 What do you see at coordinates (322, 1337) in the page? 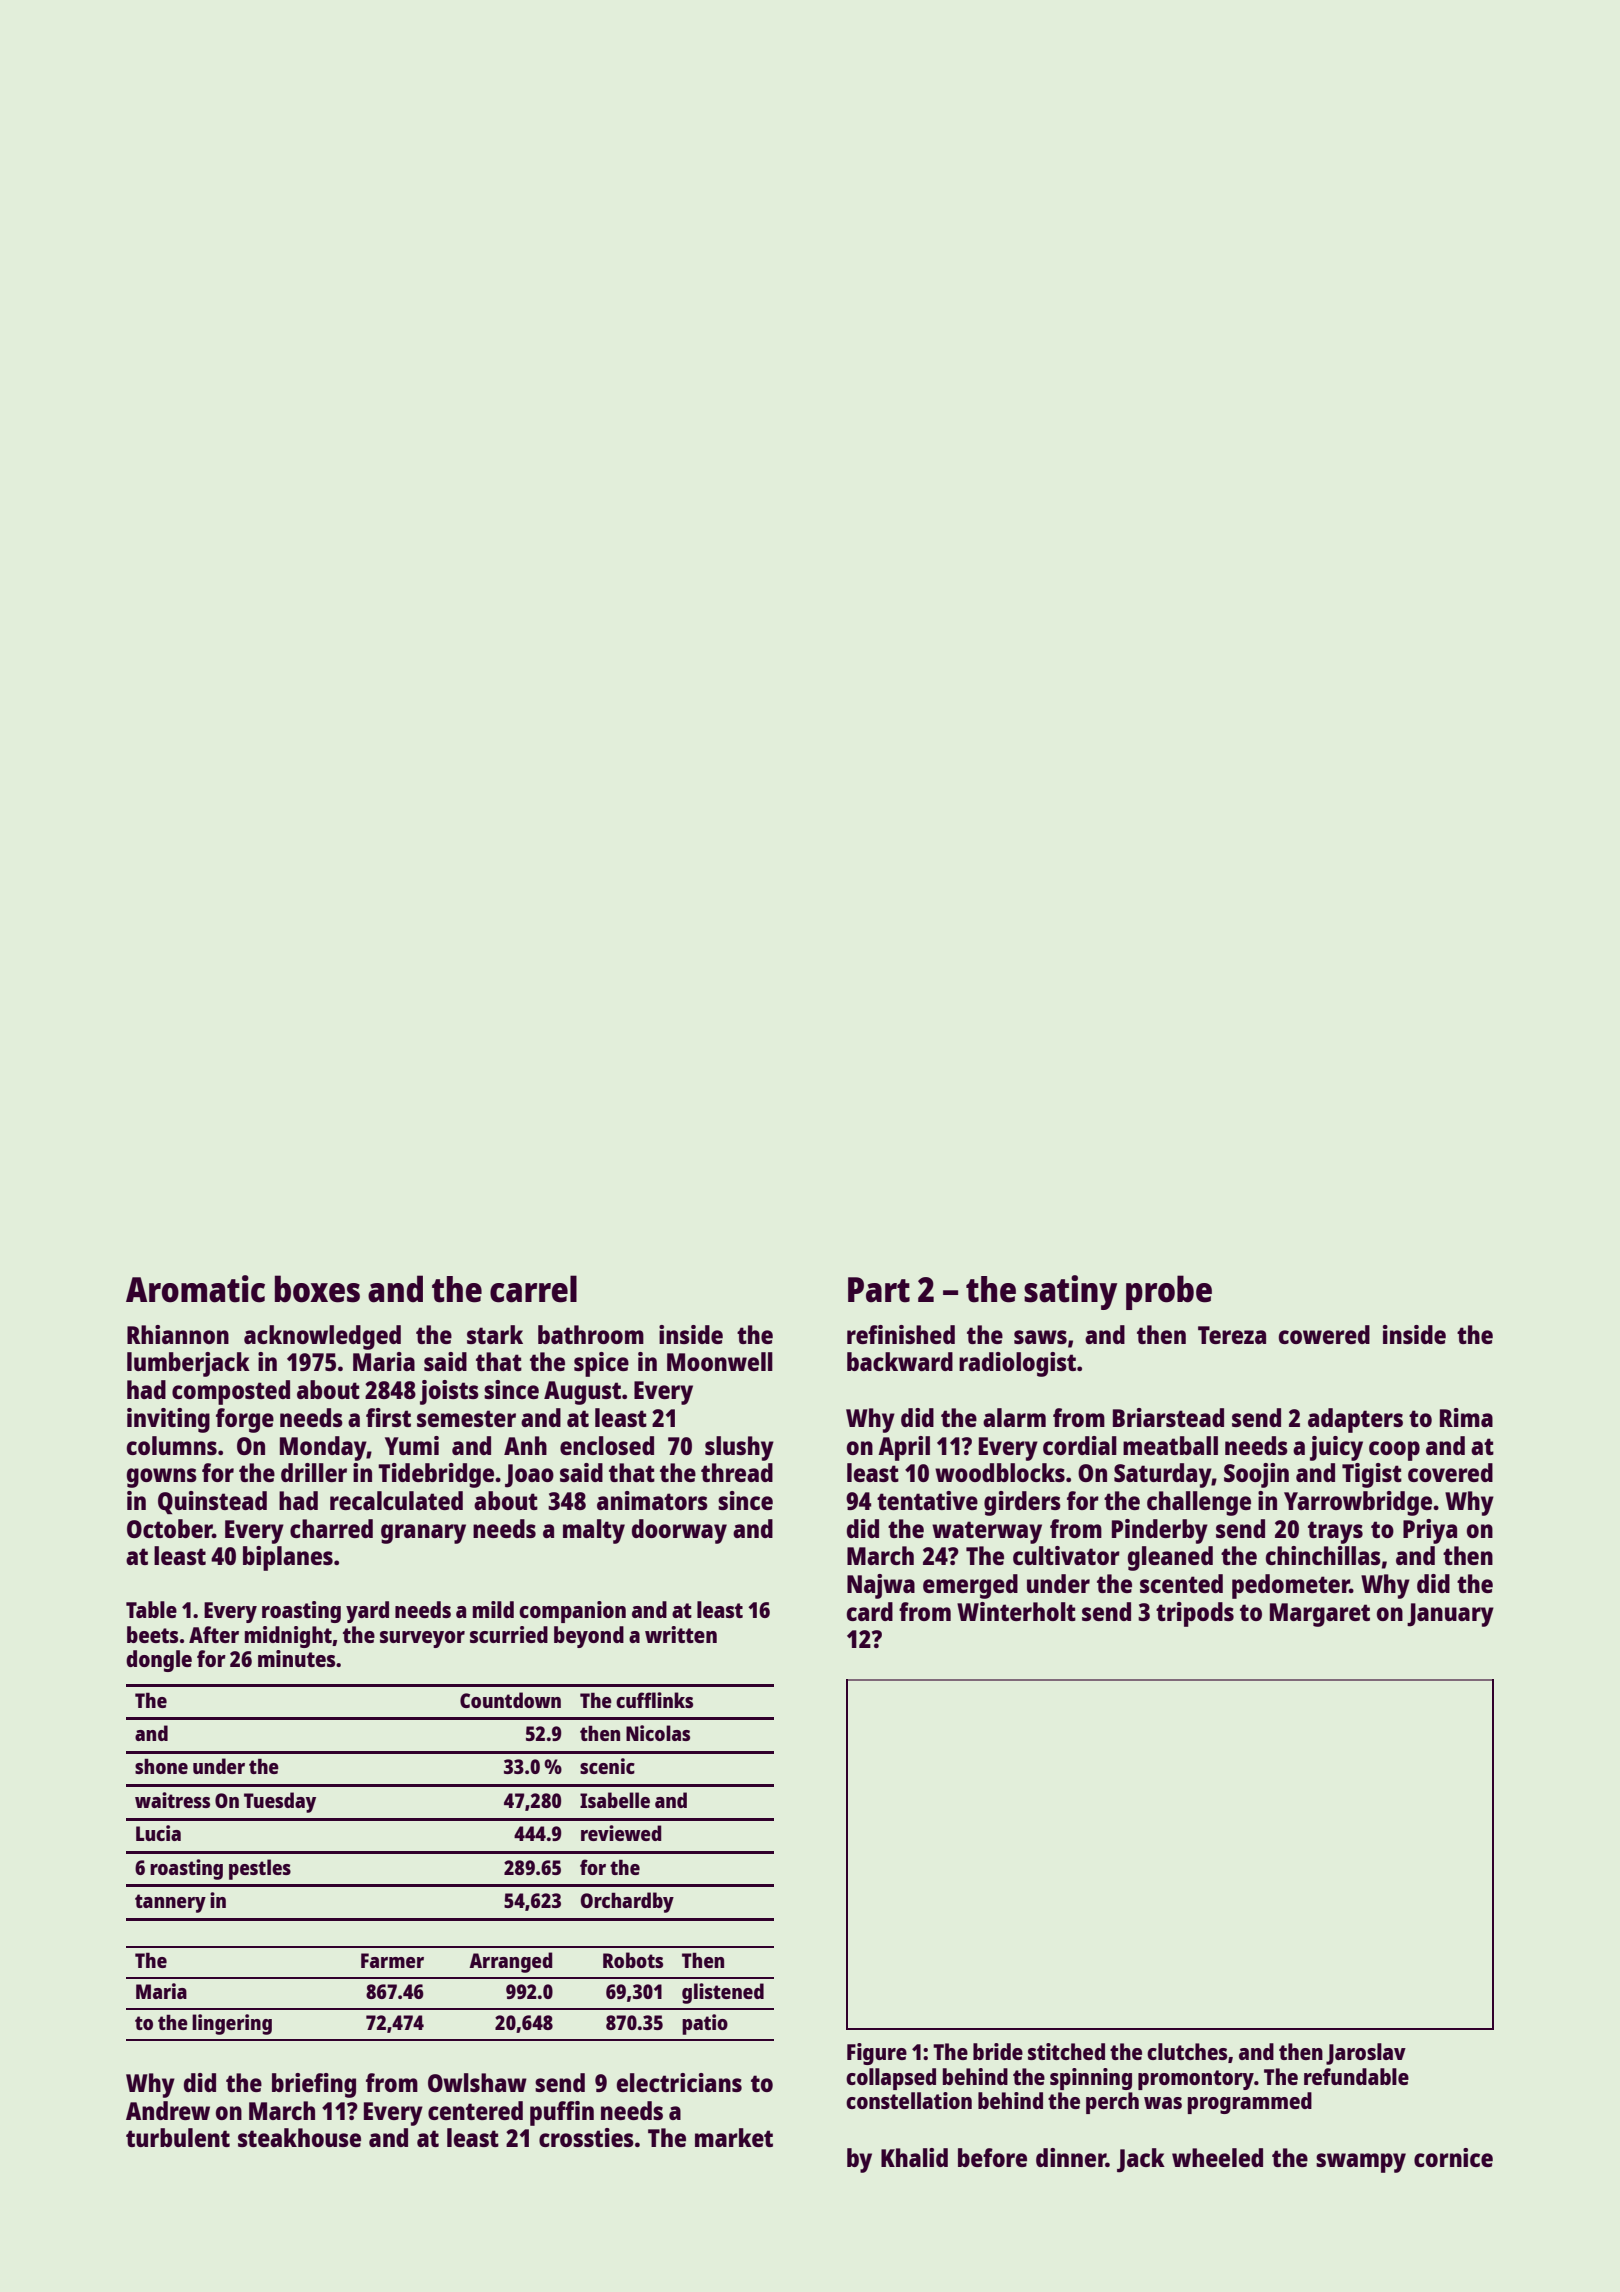
I see `acknowledged` at bounding box center [322, 1337].
